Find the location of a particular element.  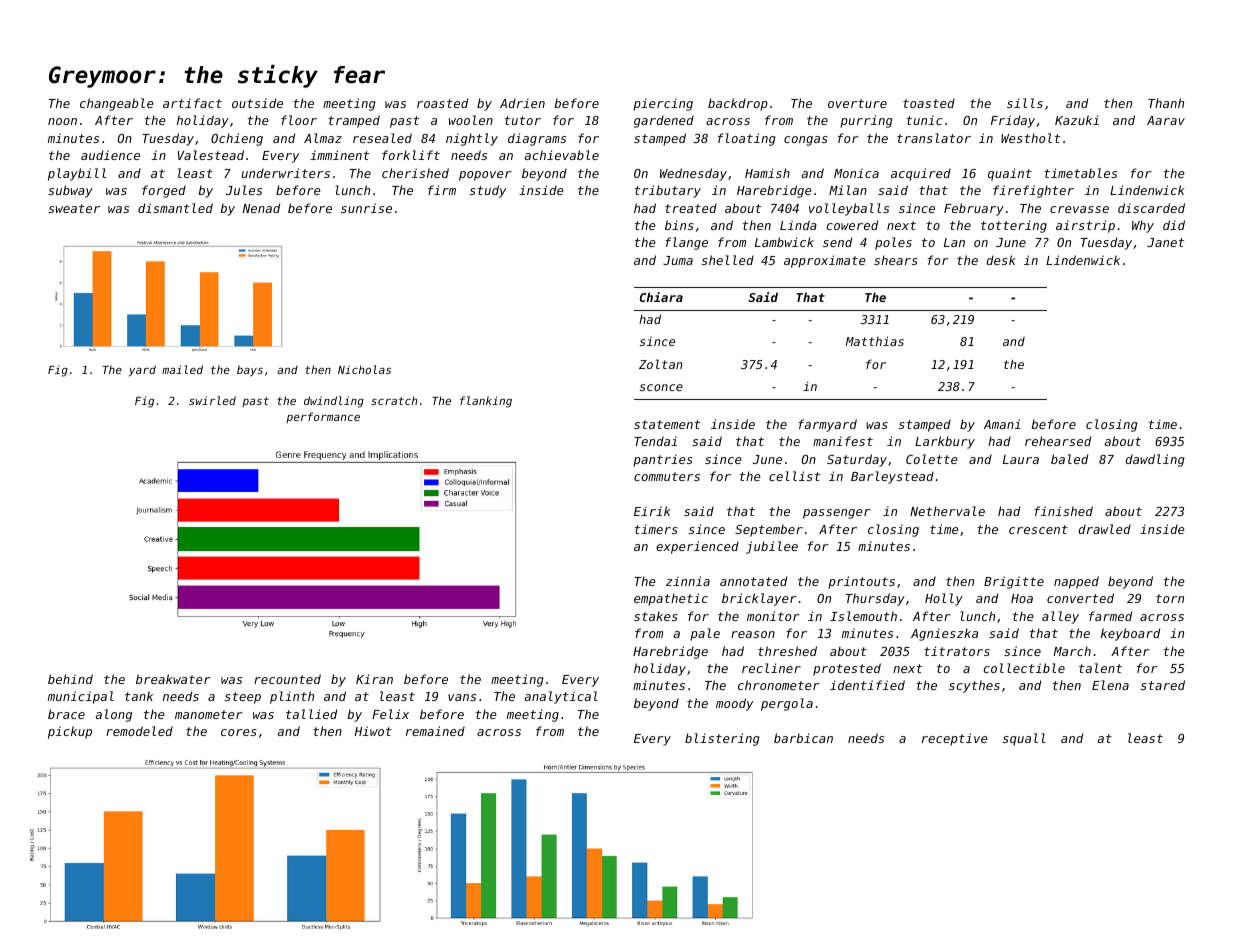

pickup is located at coordinates (70, 732).
